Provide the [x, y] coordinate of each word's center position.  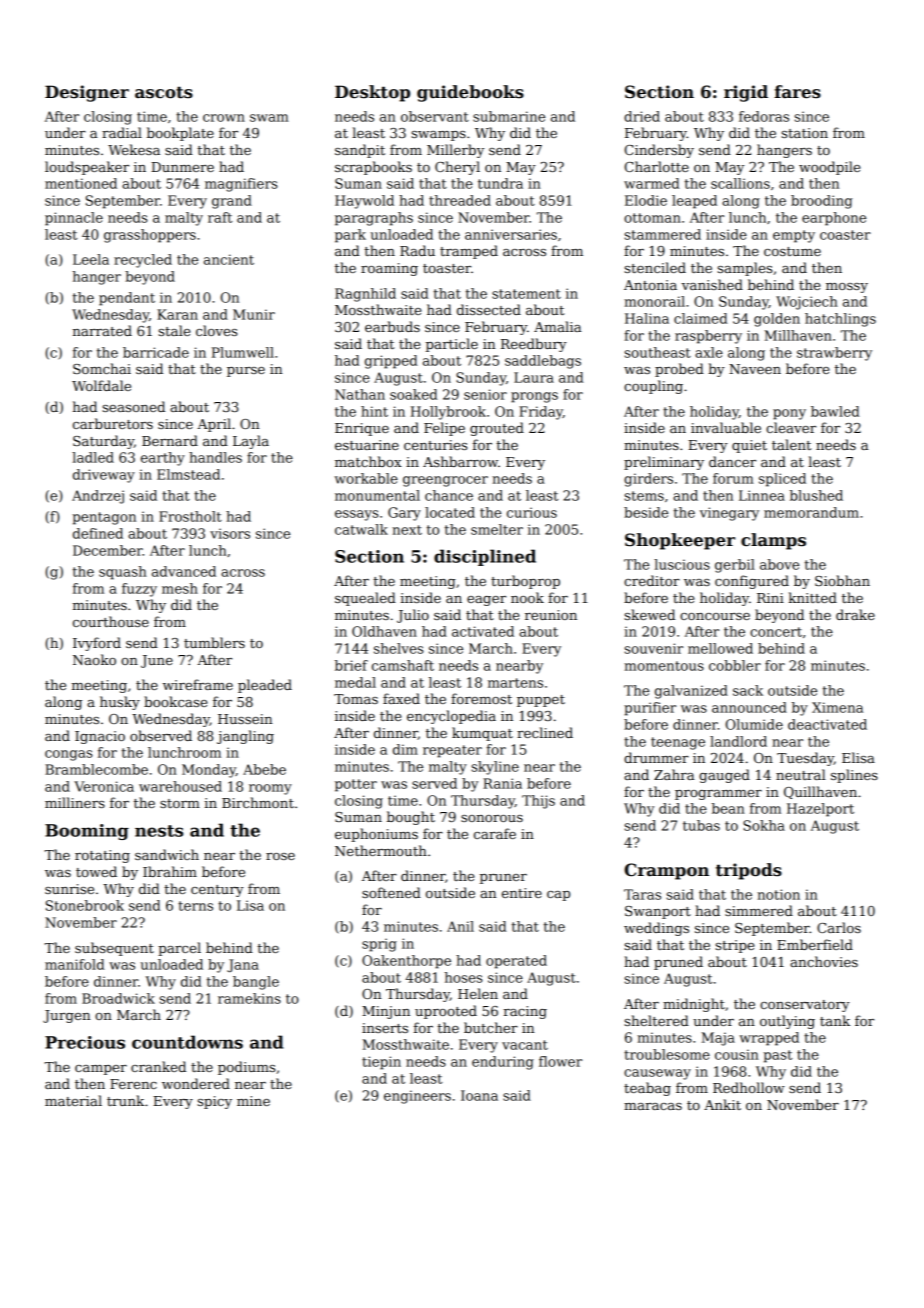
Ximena [837, 707]
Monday [209, 771]
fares [797, 92]
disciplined [485, 557]
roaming [389, 269]
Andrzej [98, 497]
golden [777, 320]
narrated [102, 330]
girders [648, 480]
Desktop [372, 93]
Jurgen [66, 1016]
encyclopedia [451, 717]
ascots [164, 92]
